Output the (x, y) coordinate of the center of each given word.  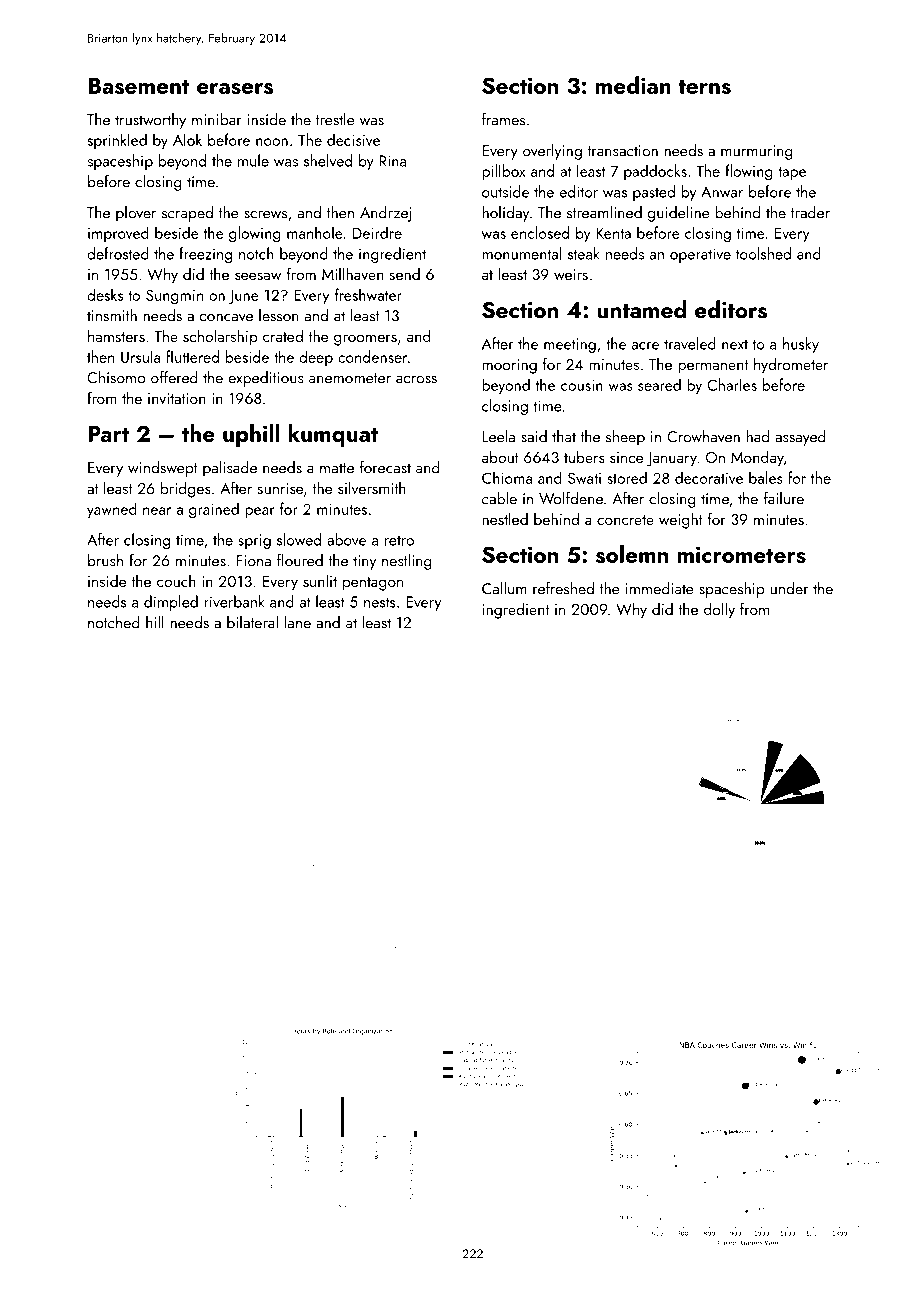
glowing (255, 234)
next (735, 345)
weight (681, 520)
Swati (584, 478)
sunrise (280, 488)
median (633, 85)
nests (380, 602)
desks (105, 294)
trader (810, 212)
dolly (719, 610)
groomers (365, 340)
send (404, 274)
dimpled (171, 603)
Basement (138, 86)
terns (704, 86)
